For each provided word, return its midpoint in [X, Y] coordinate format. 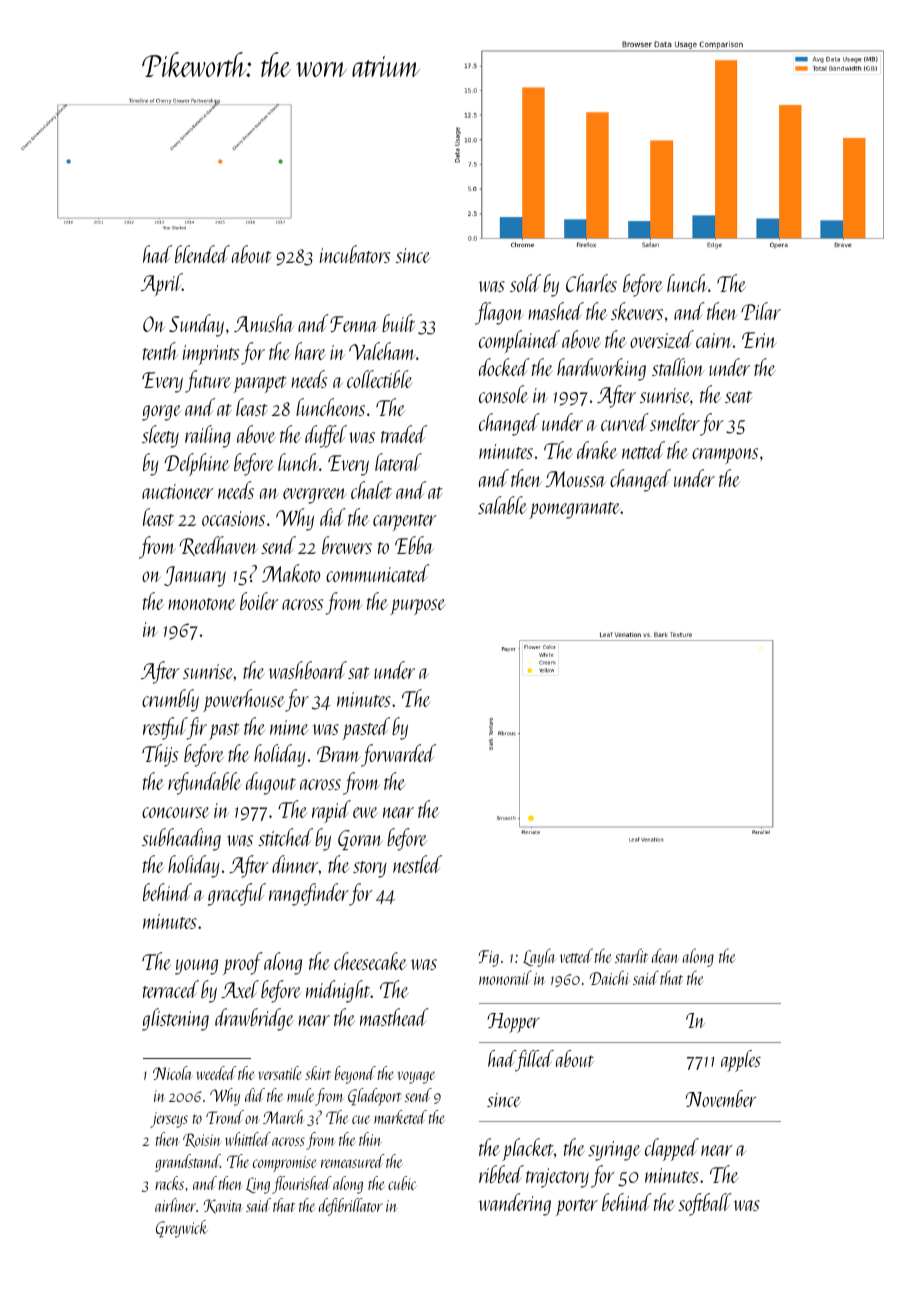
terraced [171, 989]
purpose [418, 607]
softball [705, 1204]
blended [202, 254]
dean [665, 955]
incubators [355, 254]
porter [577, 1207]
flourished [302, 1185]
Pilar [761, 311]
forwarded [398, 755]
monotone [202, 604]
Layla [539, 957]
